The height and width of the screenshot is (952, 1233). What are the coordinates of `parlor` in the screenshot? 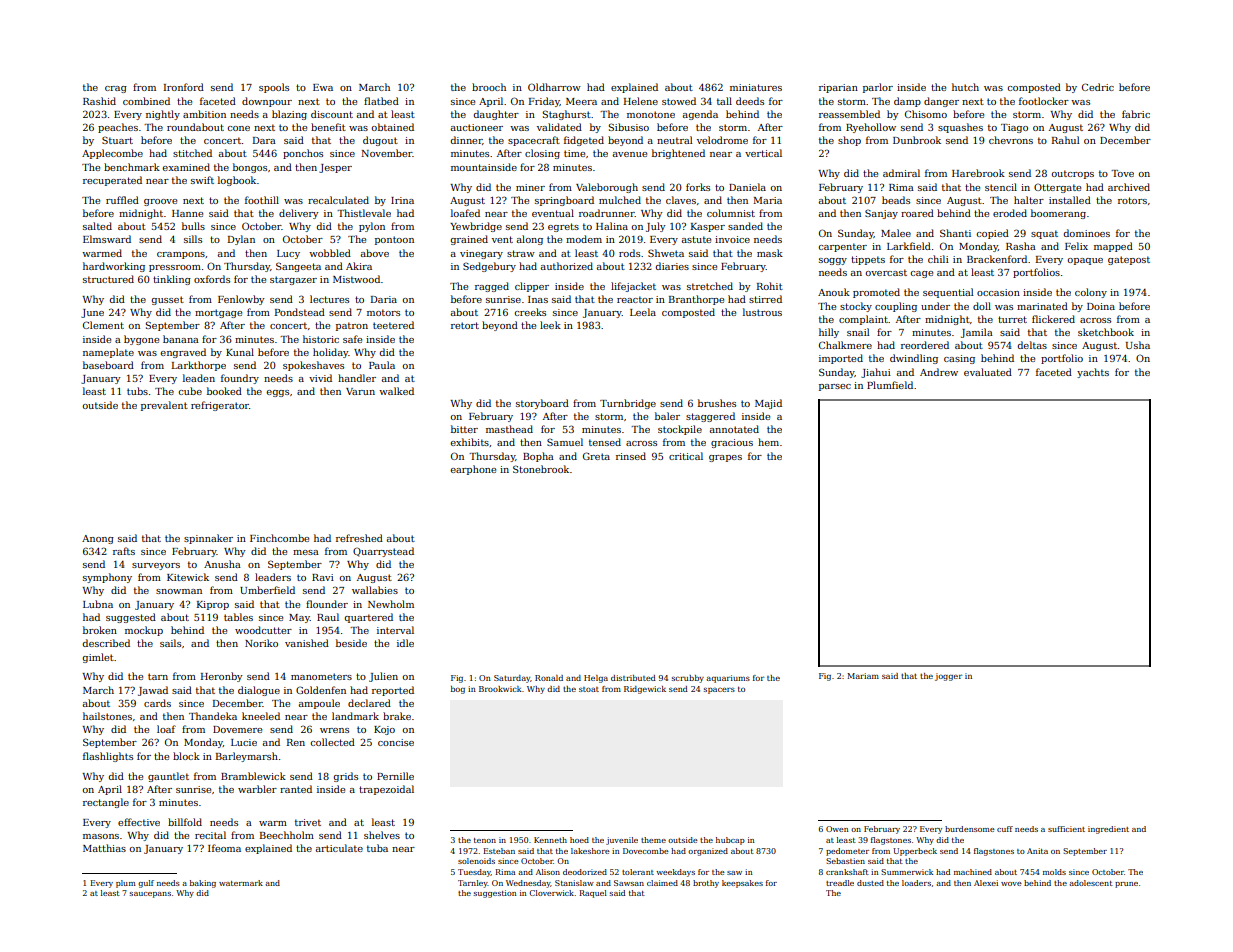 It's located at (878, 88).
